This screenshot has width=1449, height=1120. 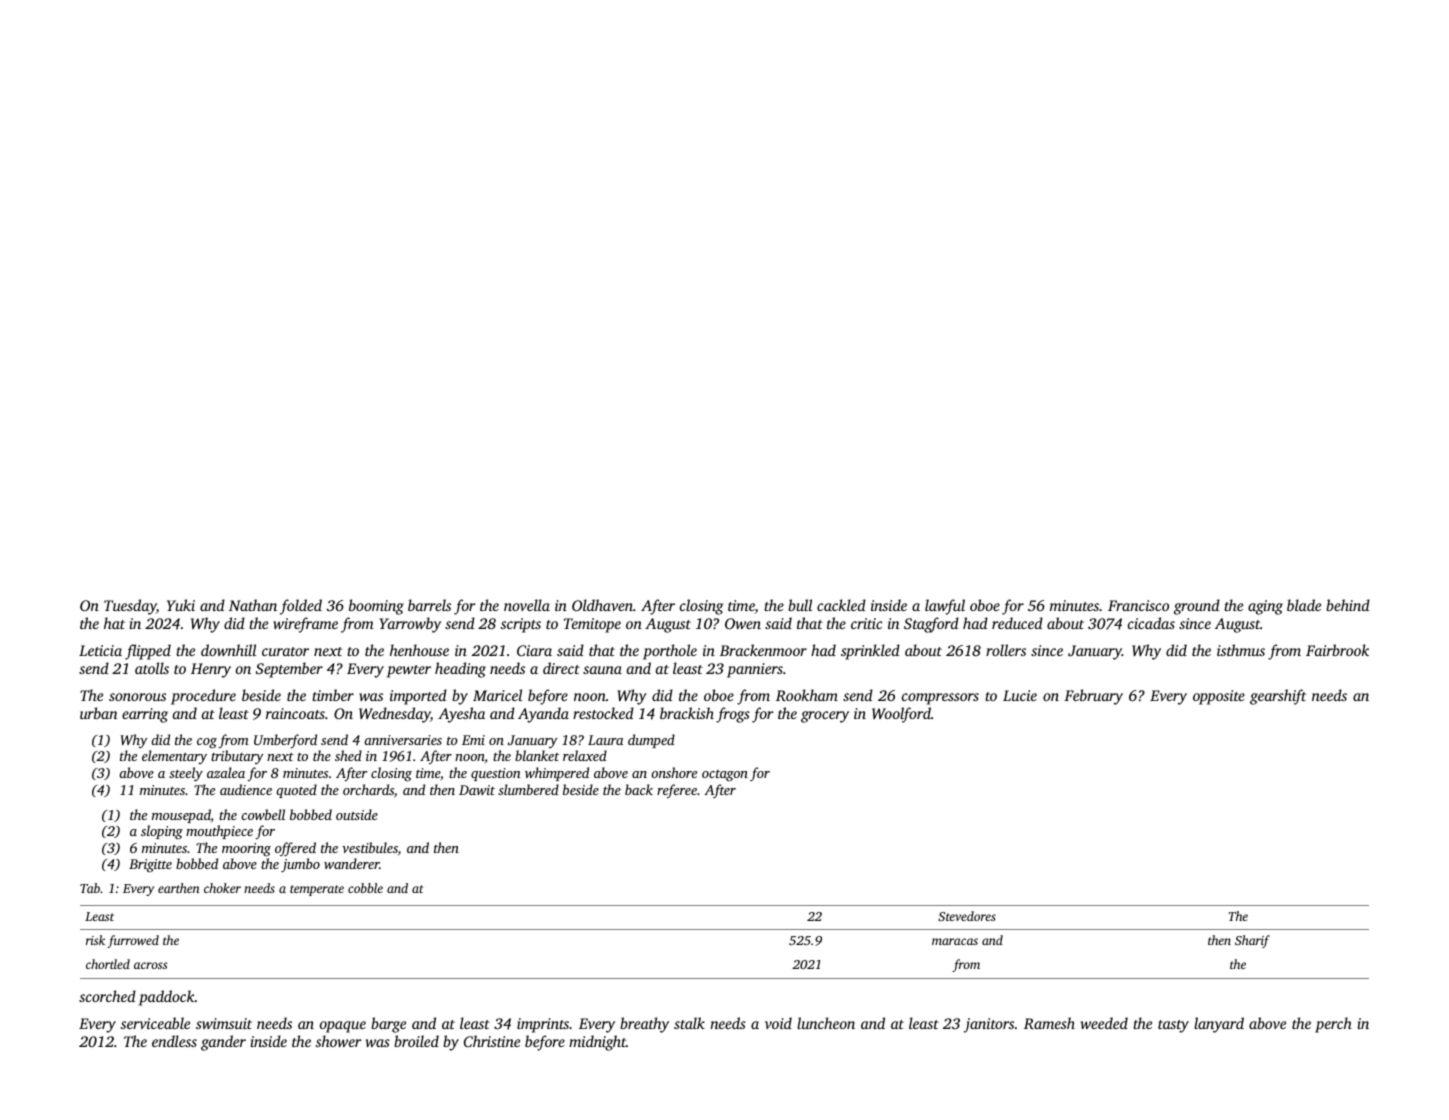 I want to click on henhouse, so click(x=419, y=650).
